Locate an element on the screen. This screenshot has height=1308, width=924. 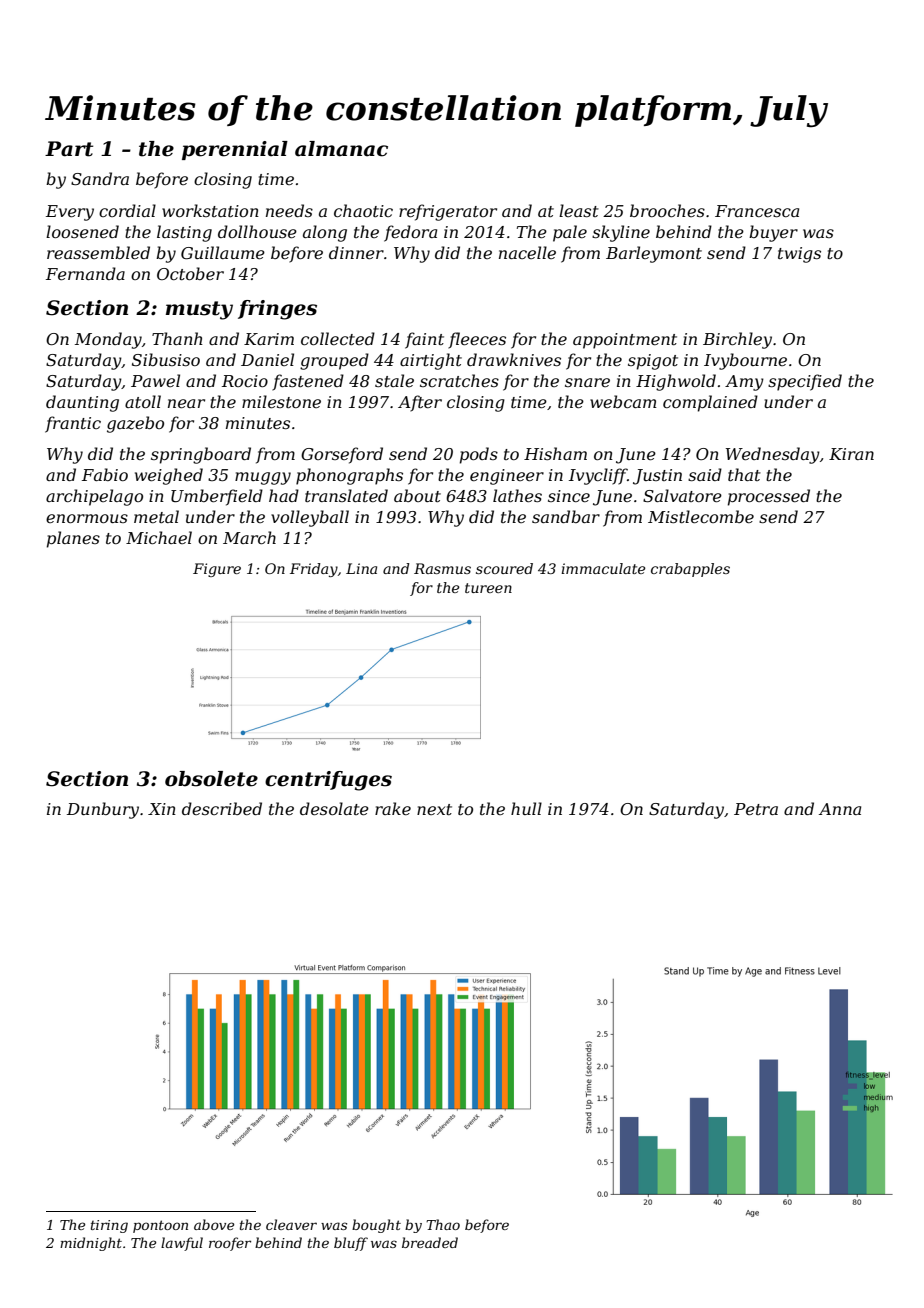
desolate is located at coordinates (334, 808).
